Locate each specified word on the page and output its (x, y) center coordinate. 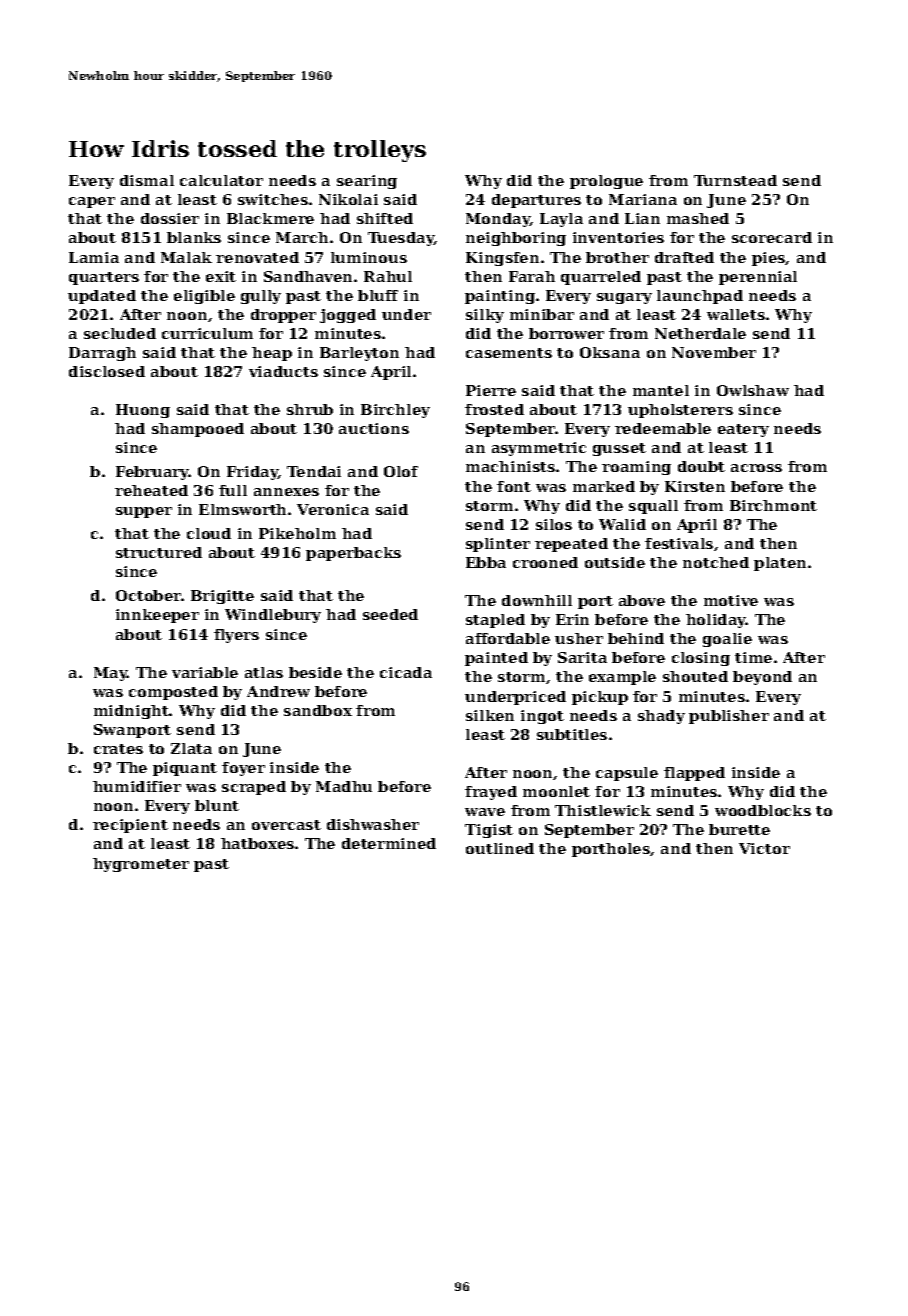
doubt (701, 466)
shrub (310, 409)
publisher (729, 717)
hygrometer (141, 865)
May (111, 674)
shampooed (198, 430)
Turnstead (735, 180)
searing (367, 182)
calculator (221, 180)
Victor (764, 848)
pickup (600, 698)
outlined (500, 848)
